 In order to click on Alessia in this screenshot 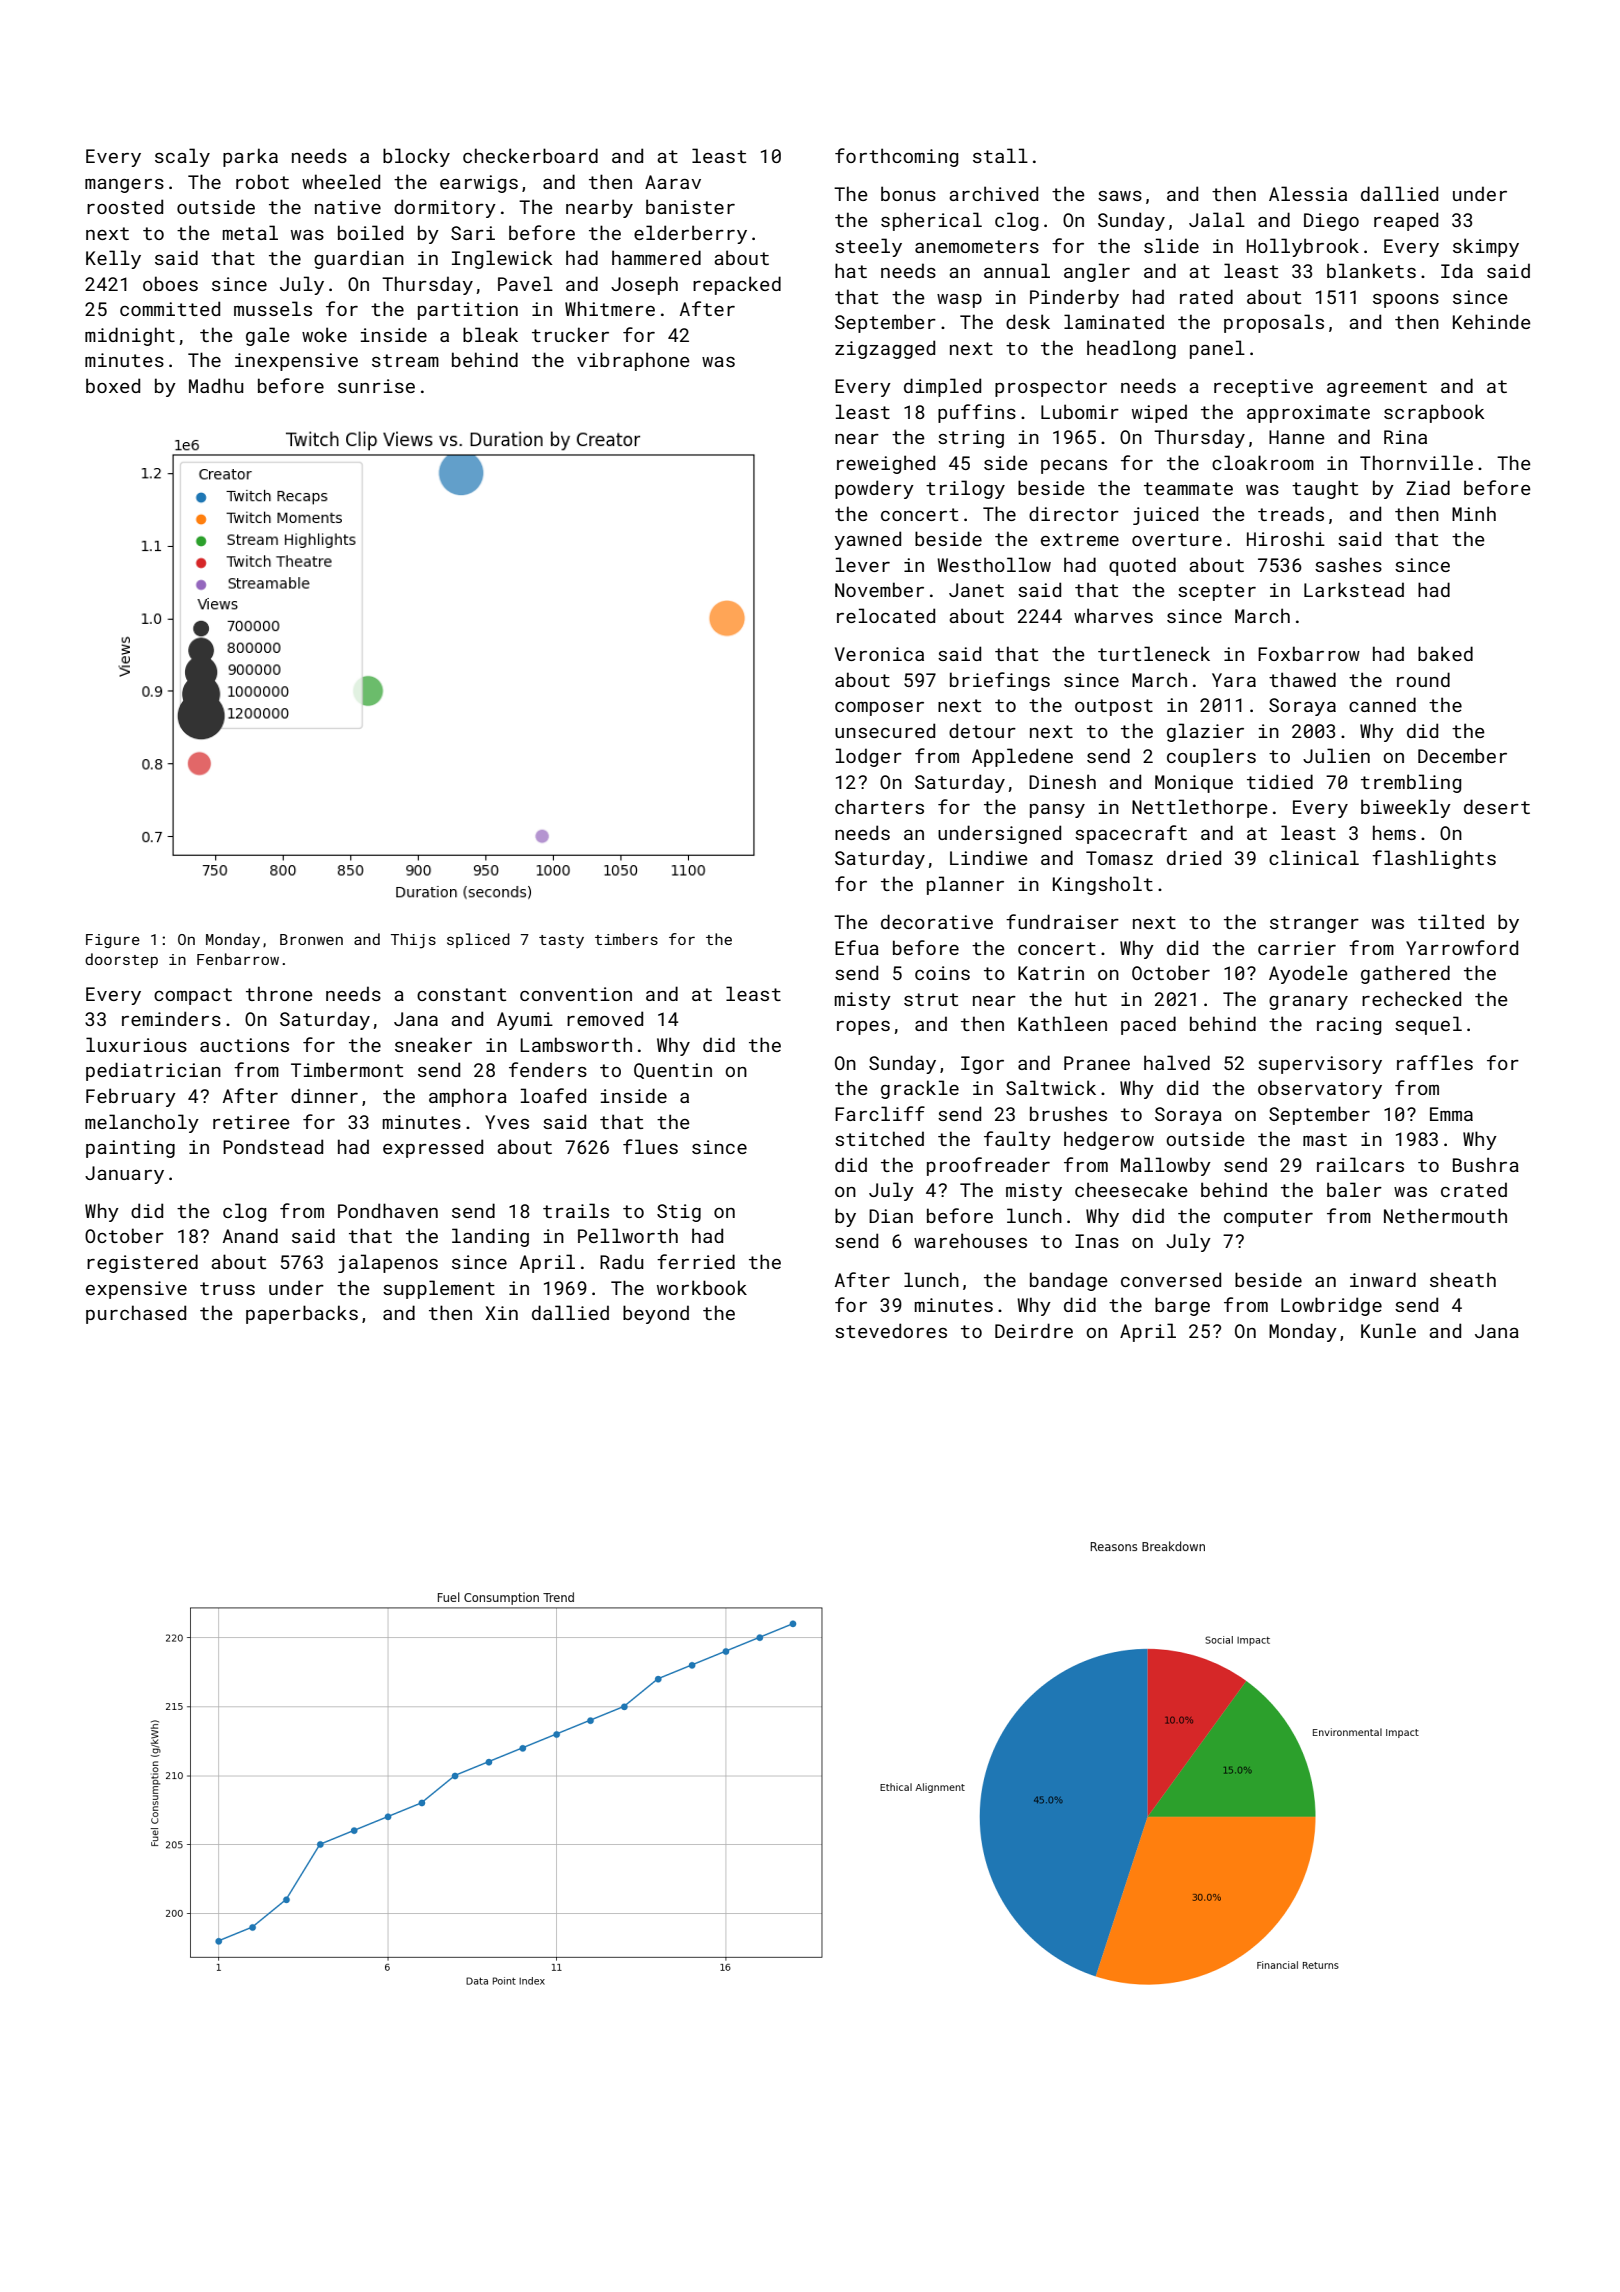, I will do `click(1308, 193)`.
